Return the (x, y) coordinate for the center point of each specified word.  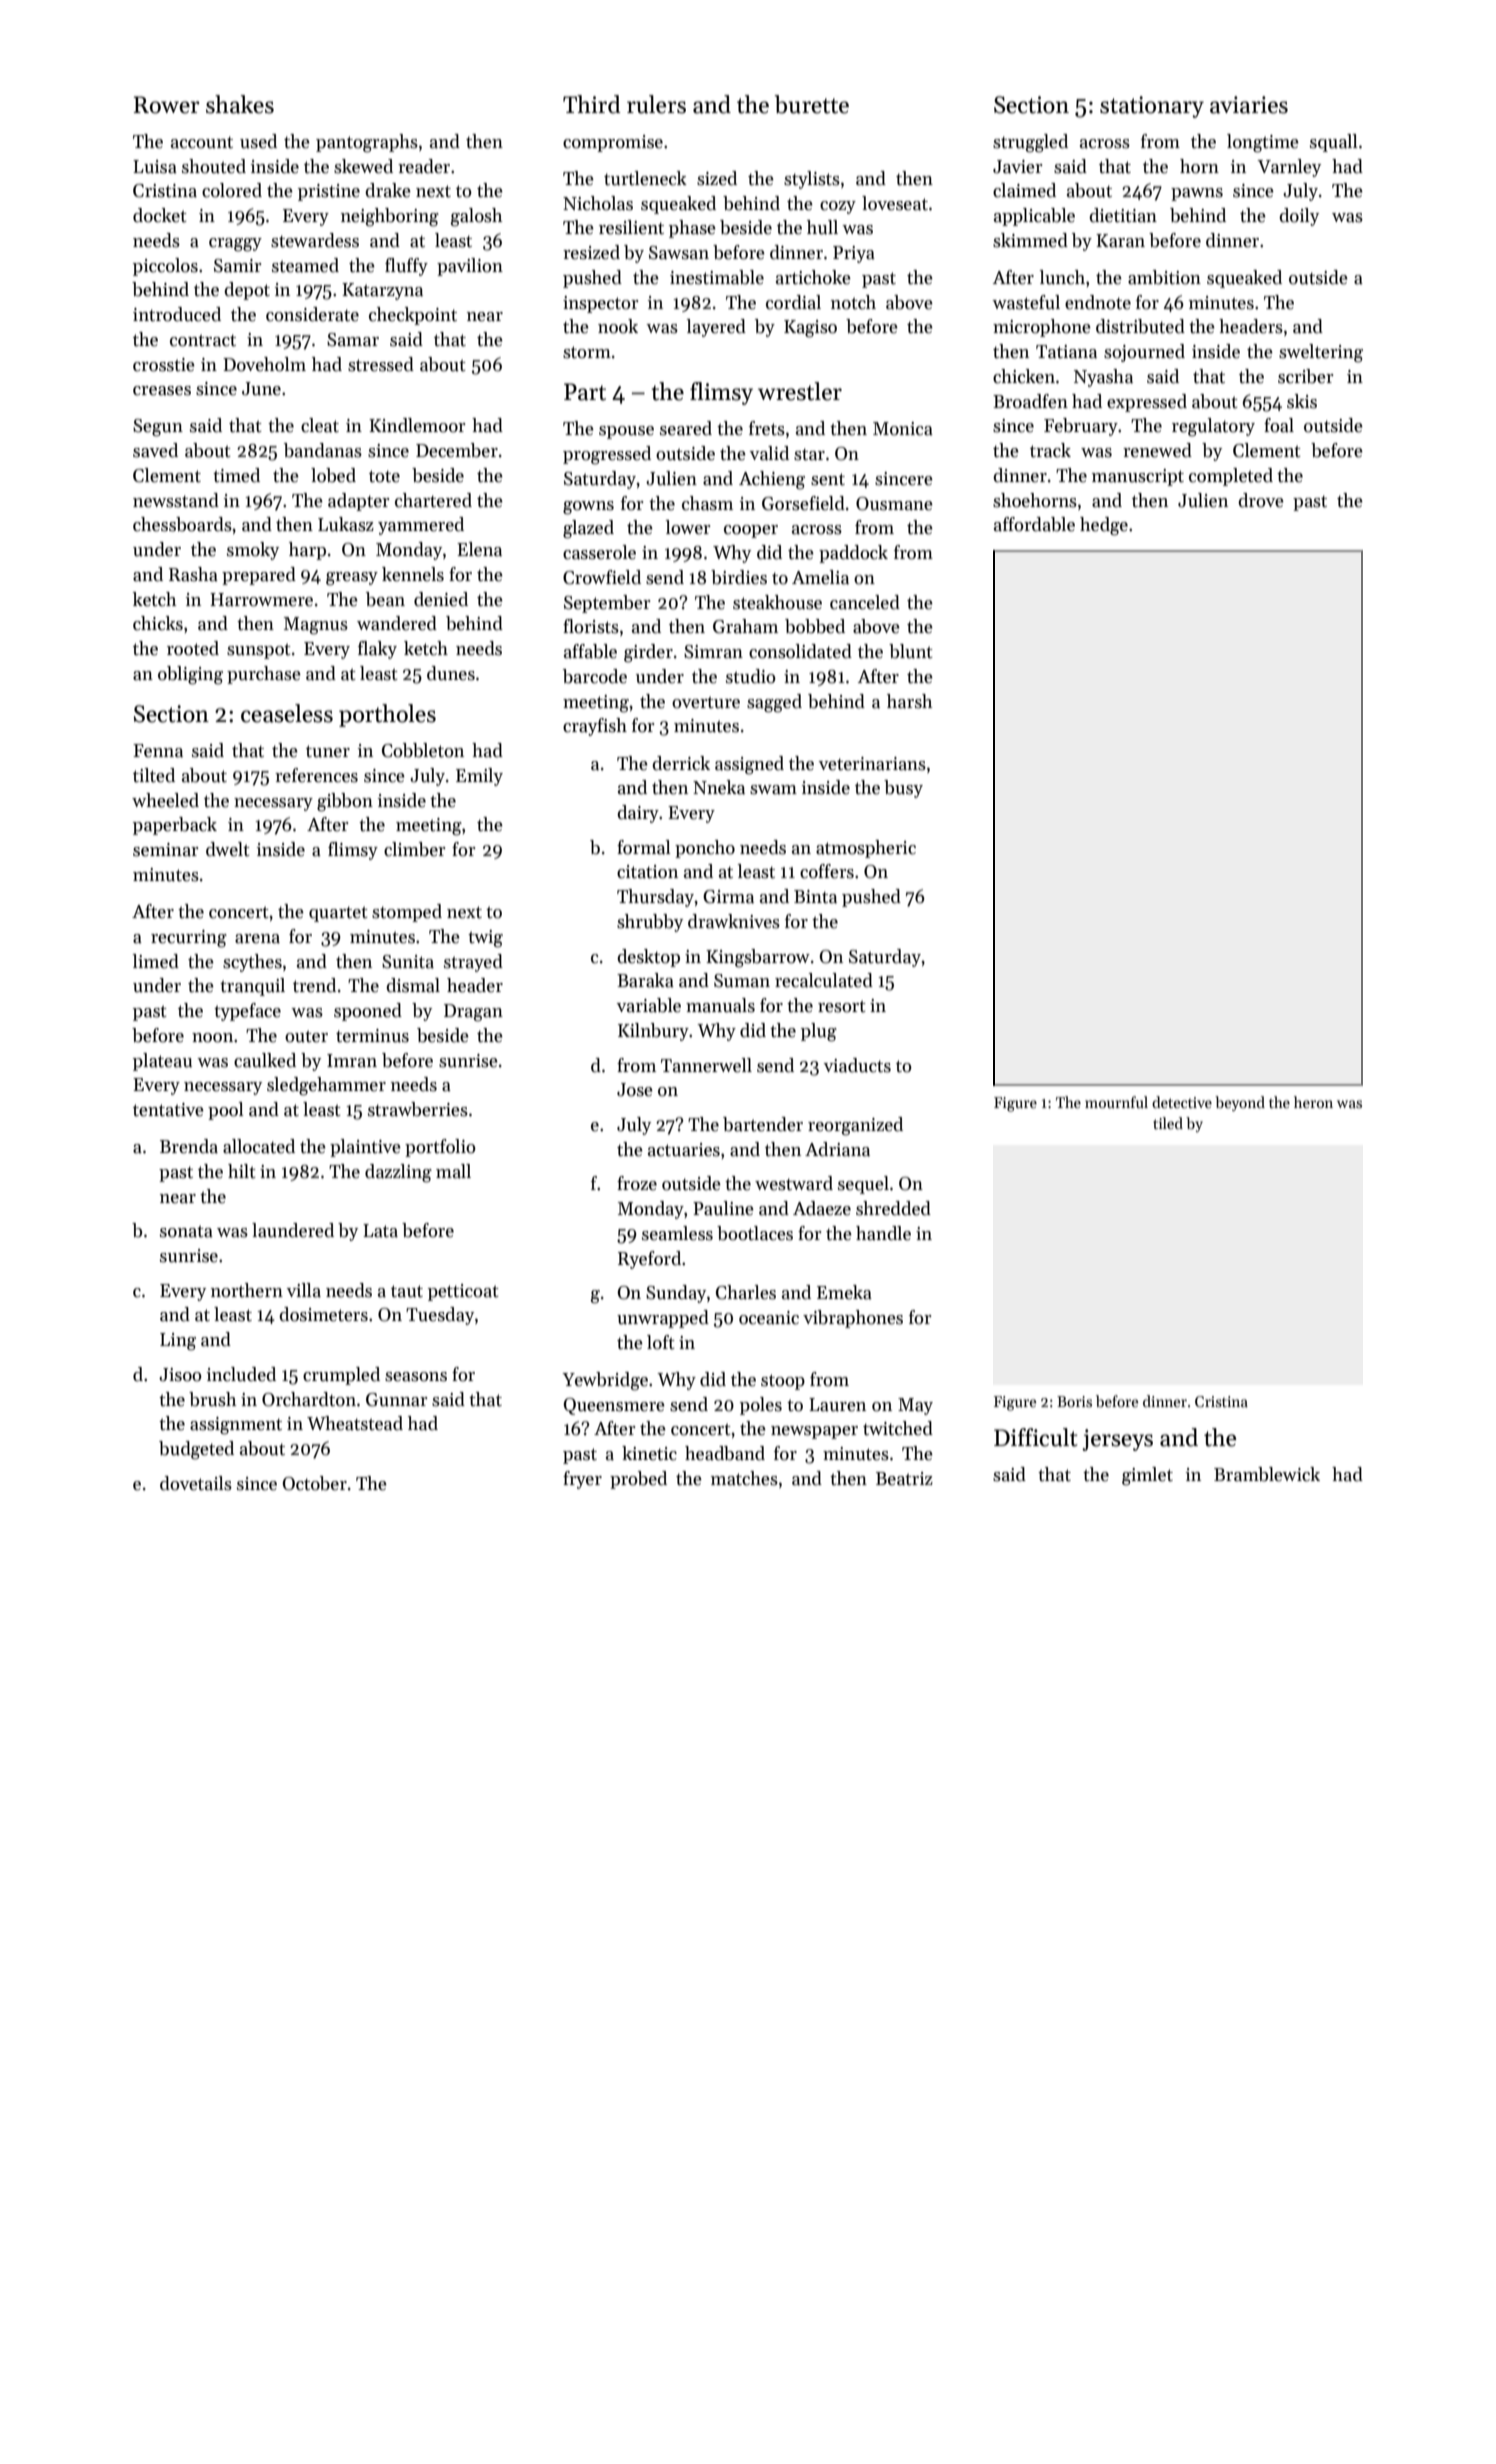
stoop (783, 1382)
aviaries (1249, 105)
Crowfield (602, 577)
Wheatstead (355, 1423)
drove (1261, 500)
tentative (168, 1110)
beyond (1240, 1103)
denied (441, 599)
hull (822, 227)
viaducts (857, 1065)
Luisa (155, 167)
